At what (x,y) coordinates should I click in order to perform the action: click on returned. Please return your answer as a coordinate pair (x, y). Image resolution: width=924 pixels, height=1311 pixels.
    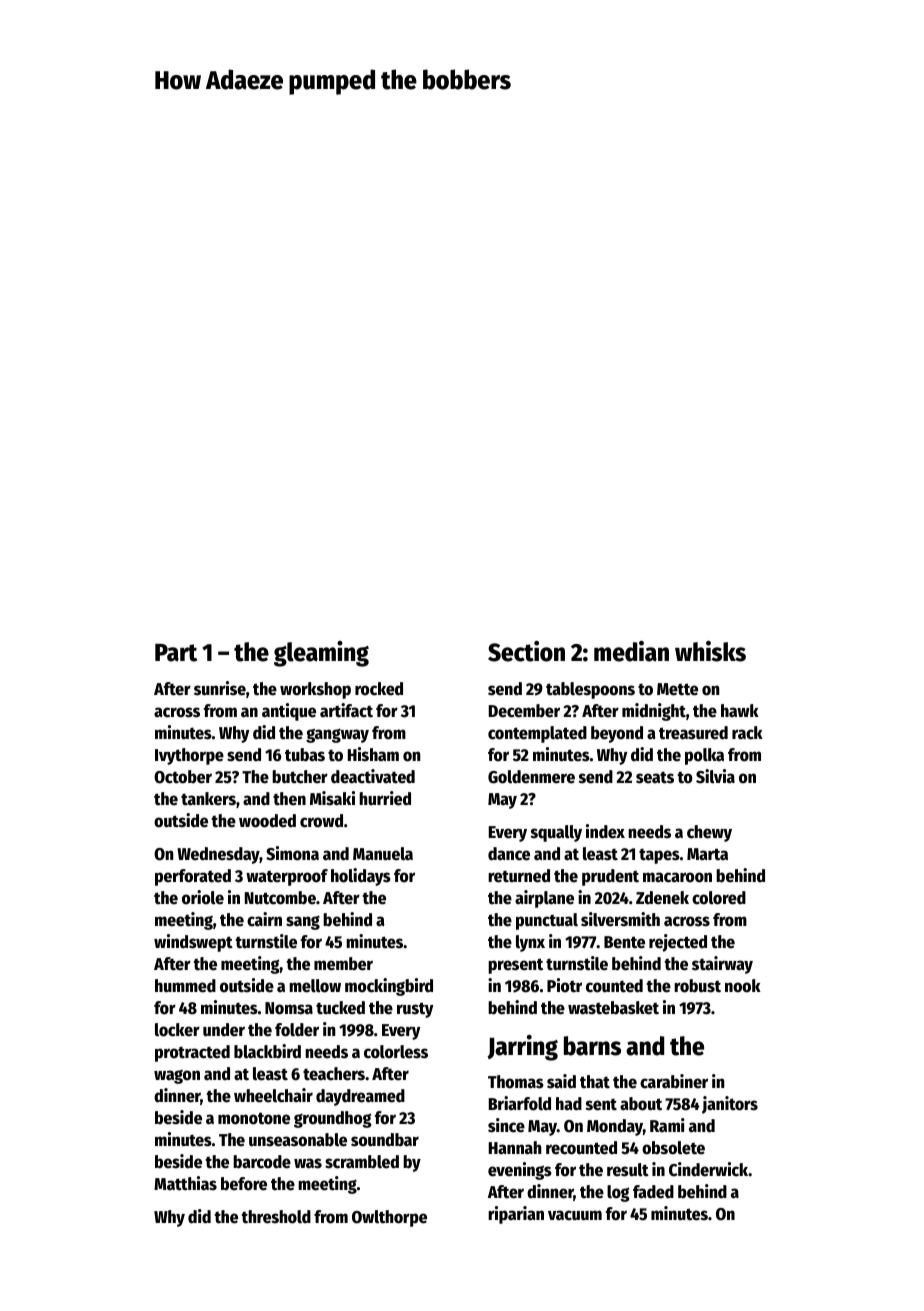
    Looking at the image, I should click on (519, 876).
